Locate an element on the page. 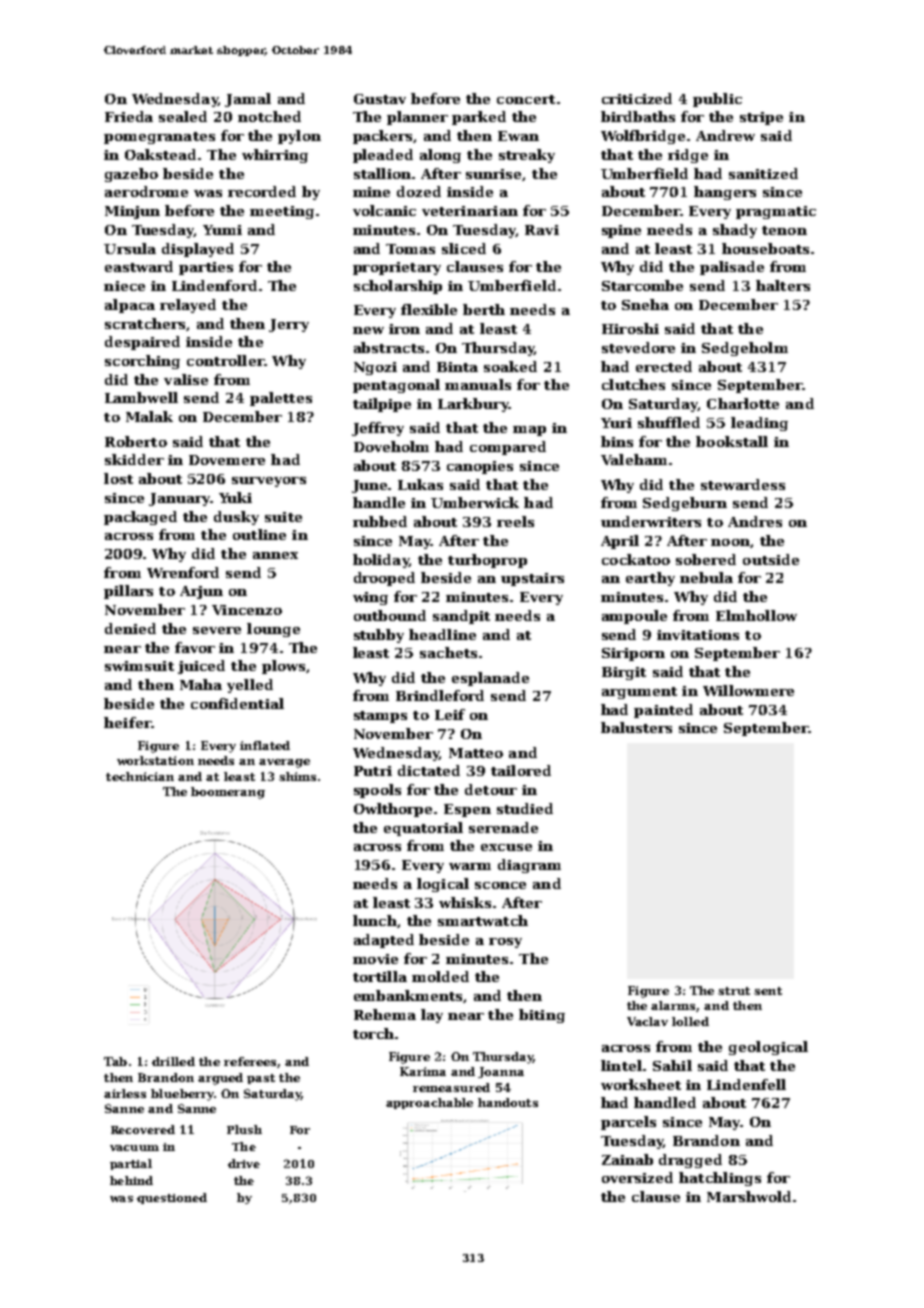 The image size is (924, 1308). technician is located at coordinates (140, 776).
